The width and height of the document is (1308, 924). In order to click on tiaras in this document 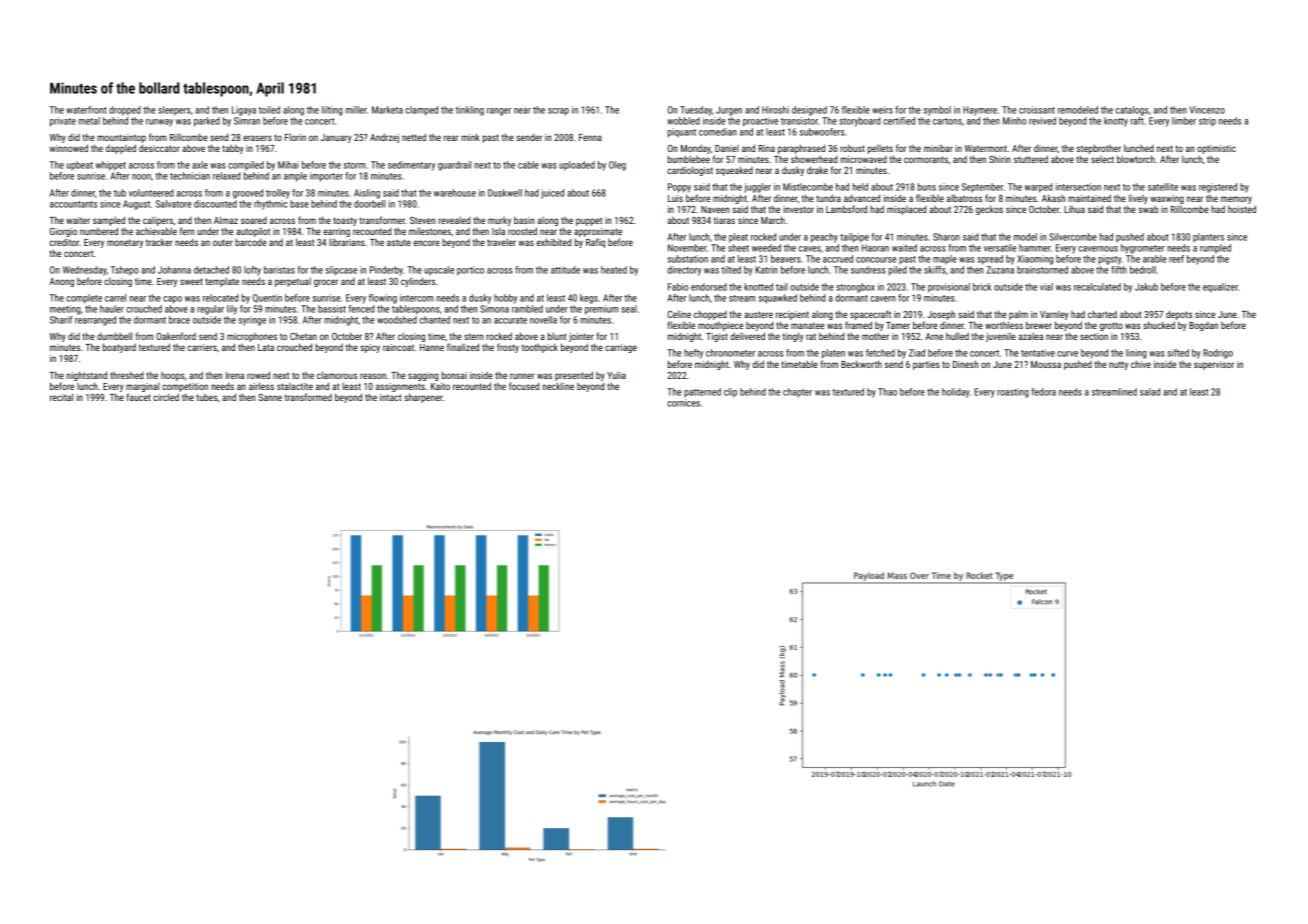, I will do `click(724, 220)`.
